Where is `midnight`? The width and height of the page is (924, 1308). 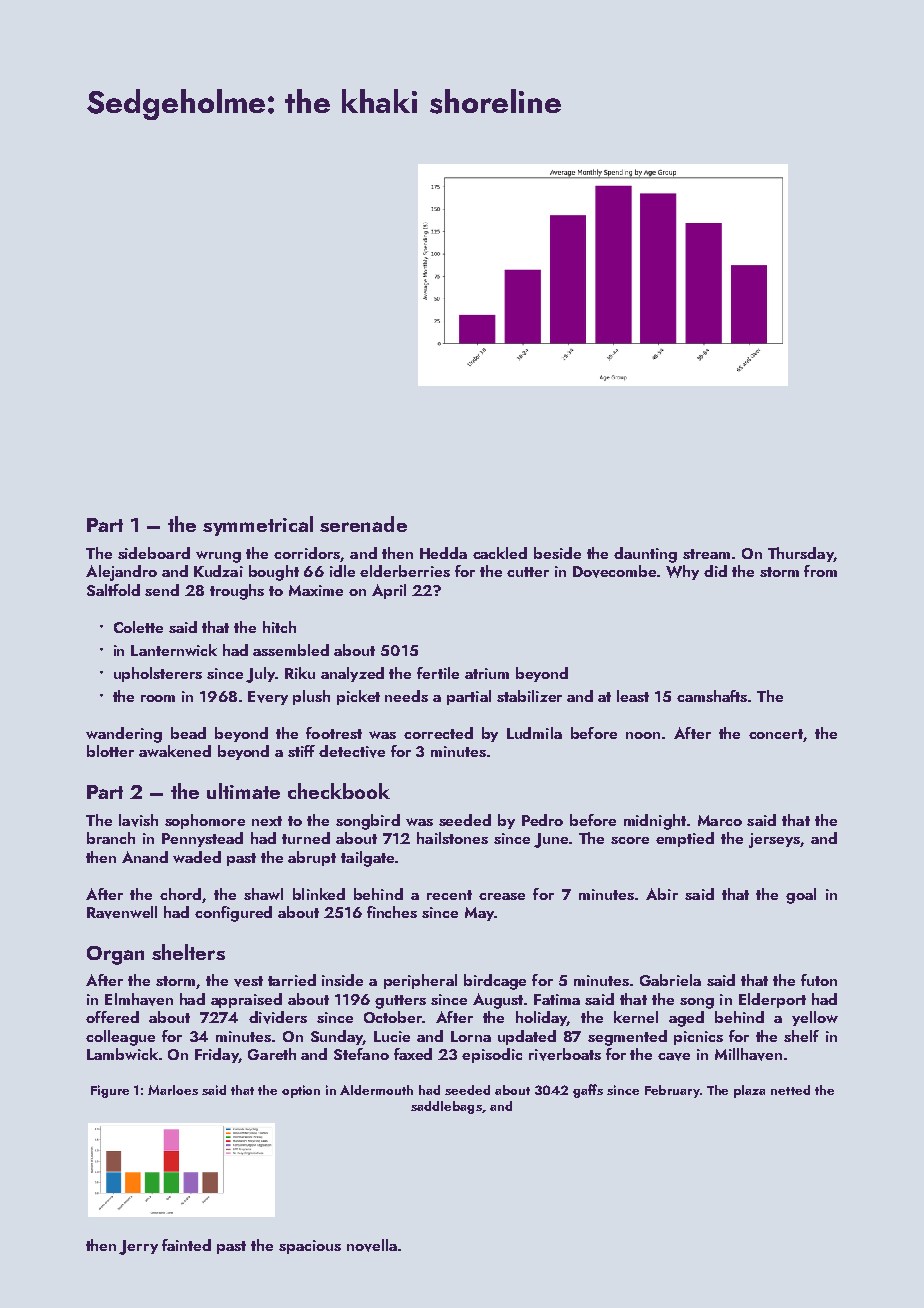
midnight is located at coordinates (655, 822).
